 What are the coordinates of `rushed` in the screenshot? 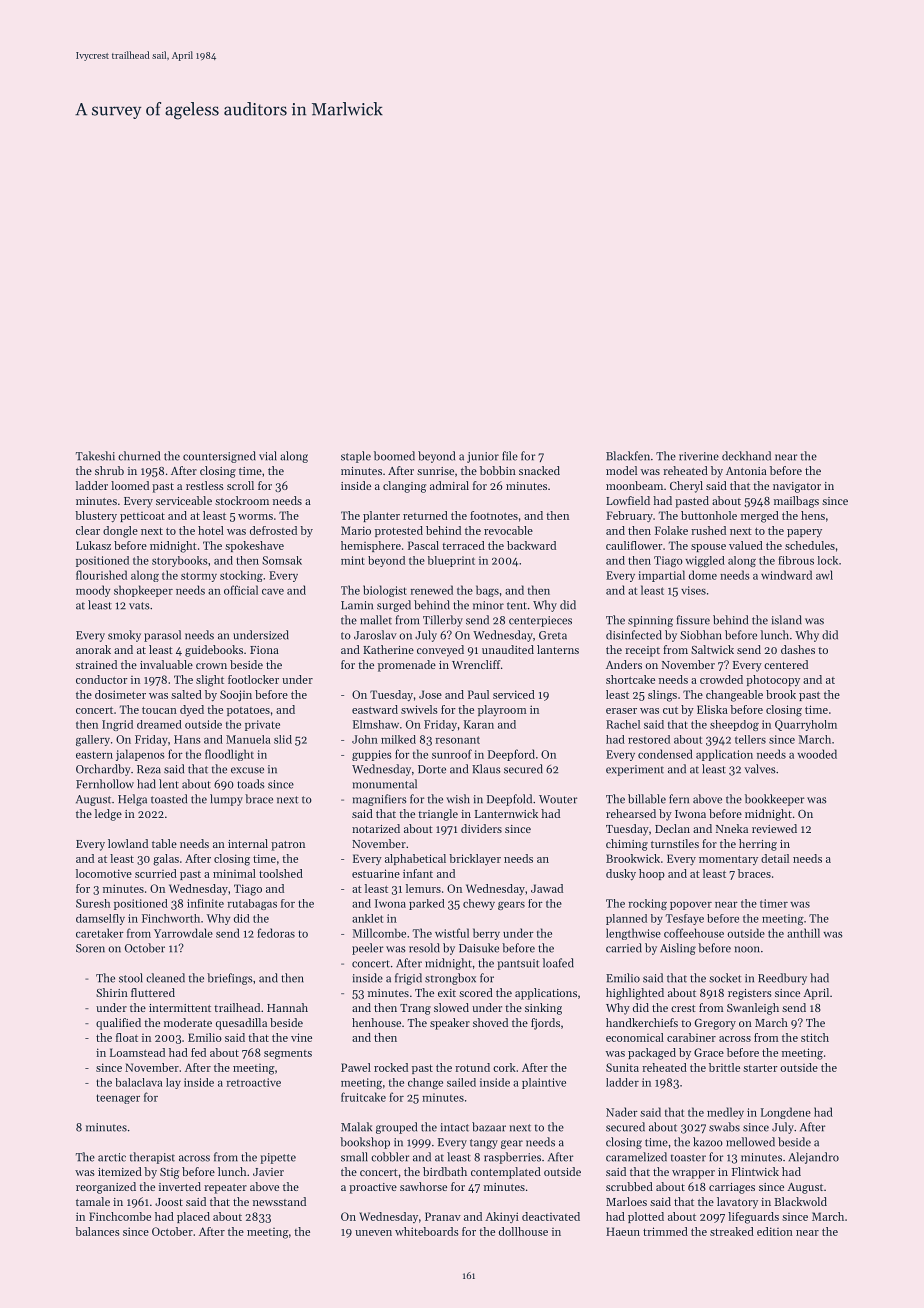 It's located at (708, 530).
